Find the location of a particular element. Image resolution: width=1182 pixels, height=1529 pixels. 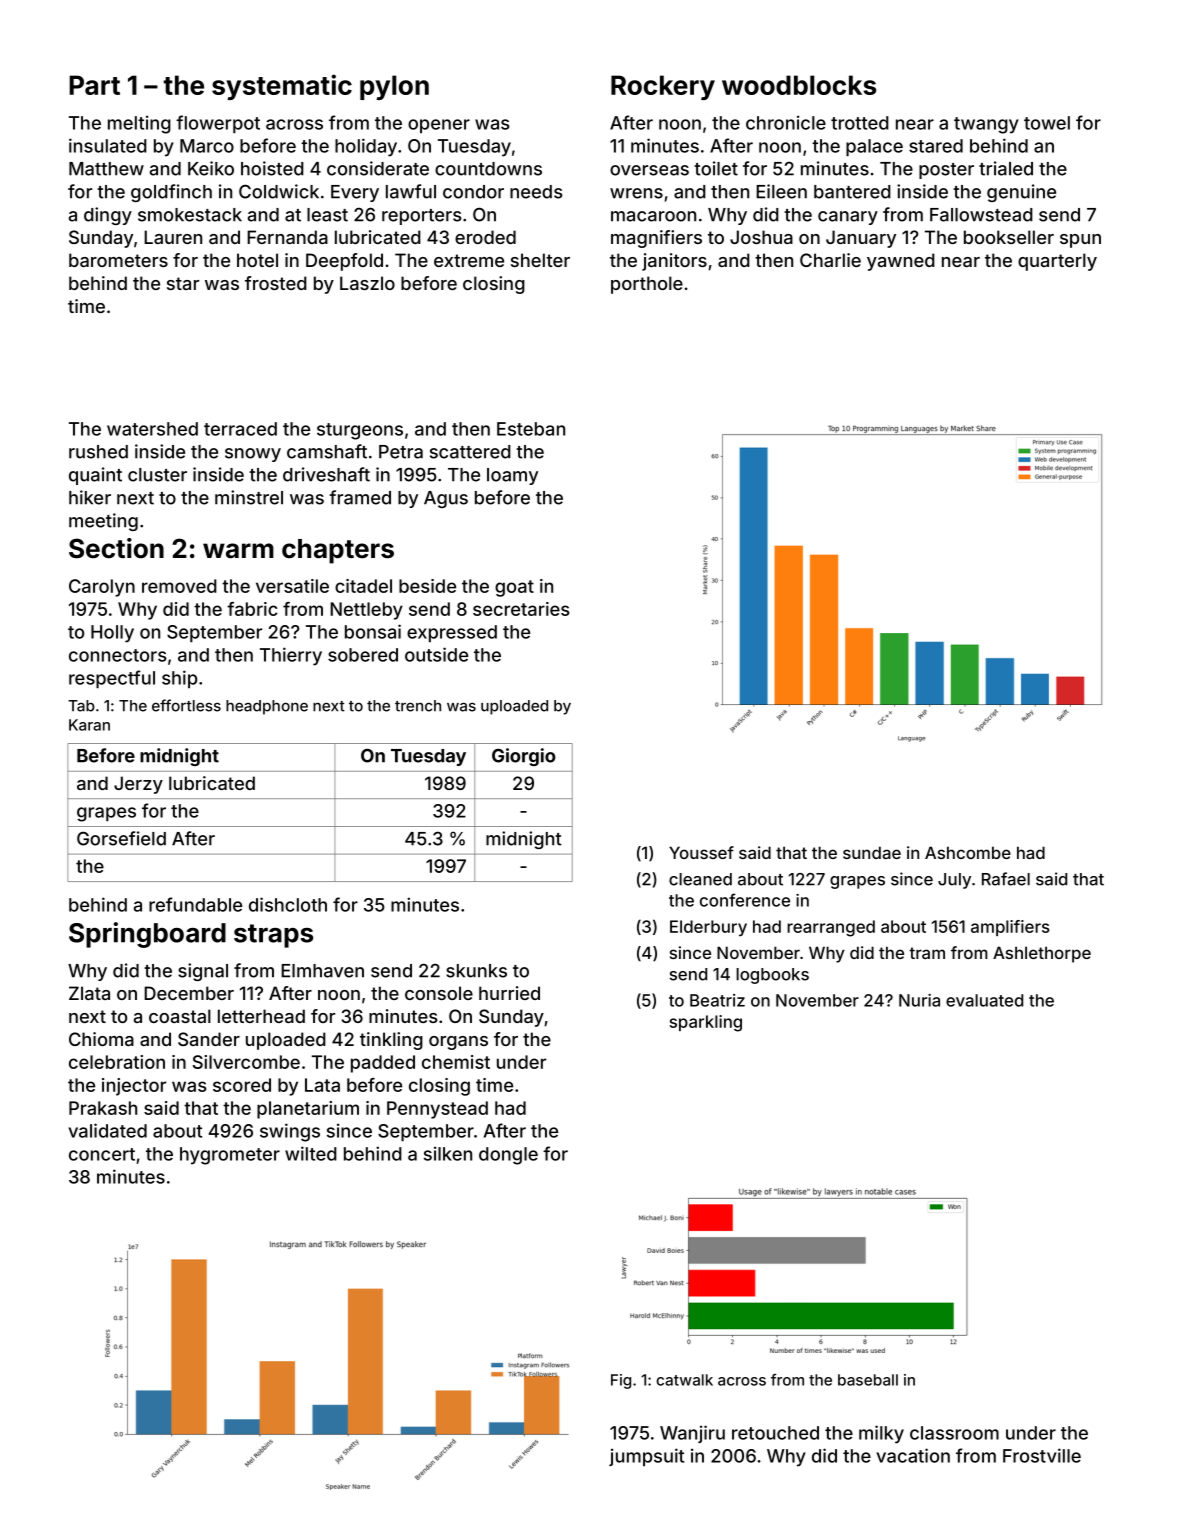

Giorgio is located at coordinates (524, 757).
